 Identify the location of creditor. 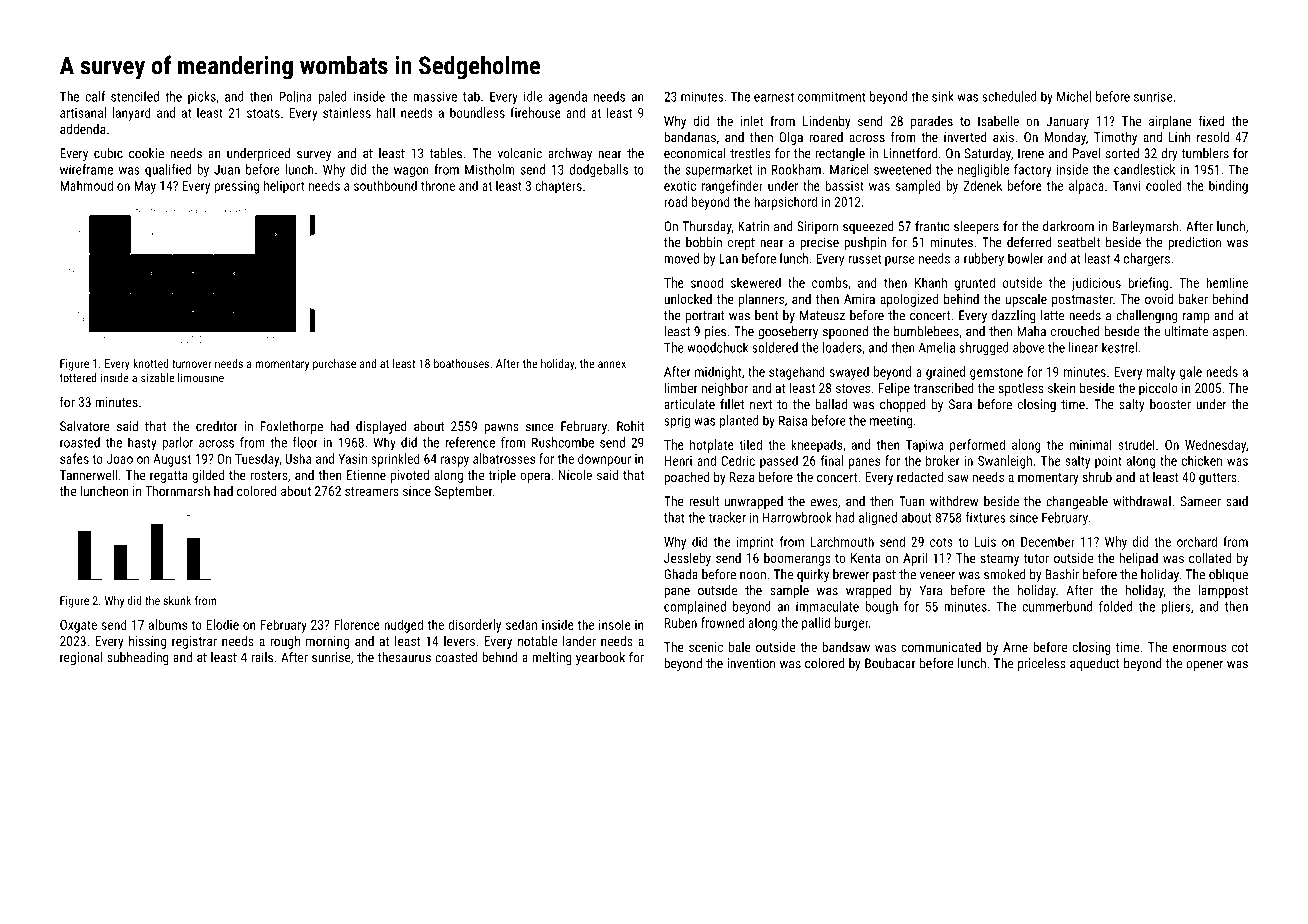
(216, 426).
